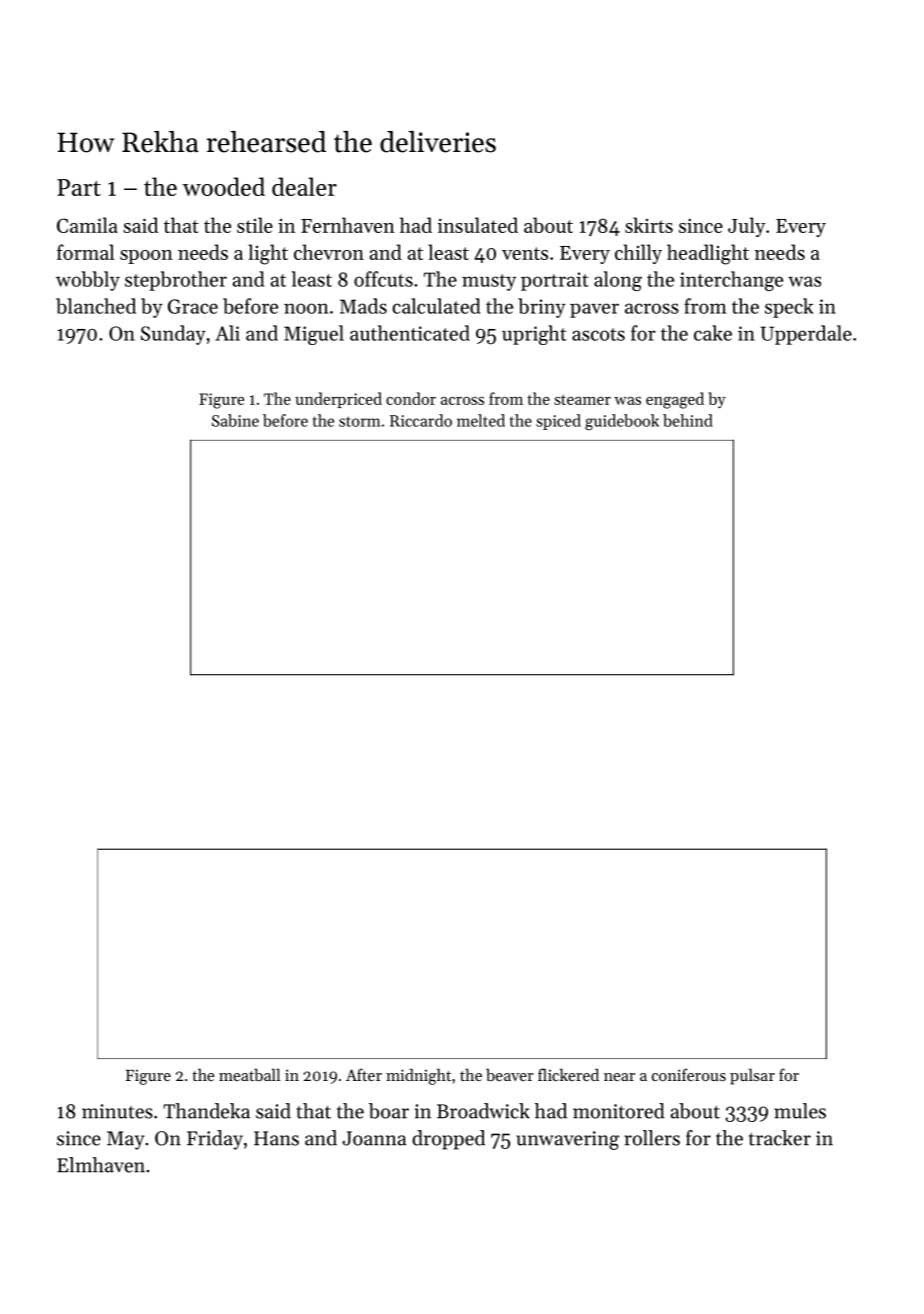 The image size is (924, 1314). I want to click on pulsar, so click(752, 1076).
